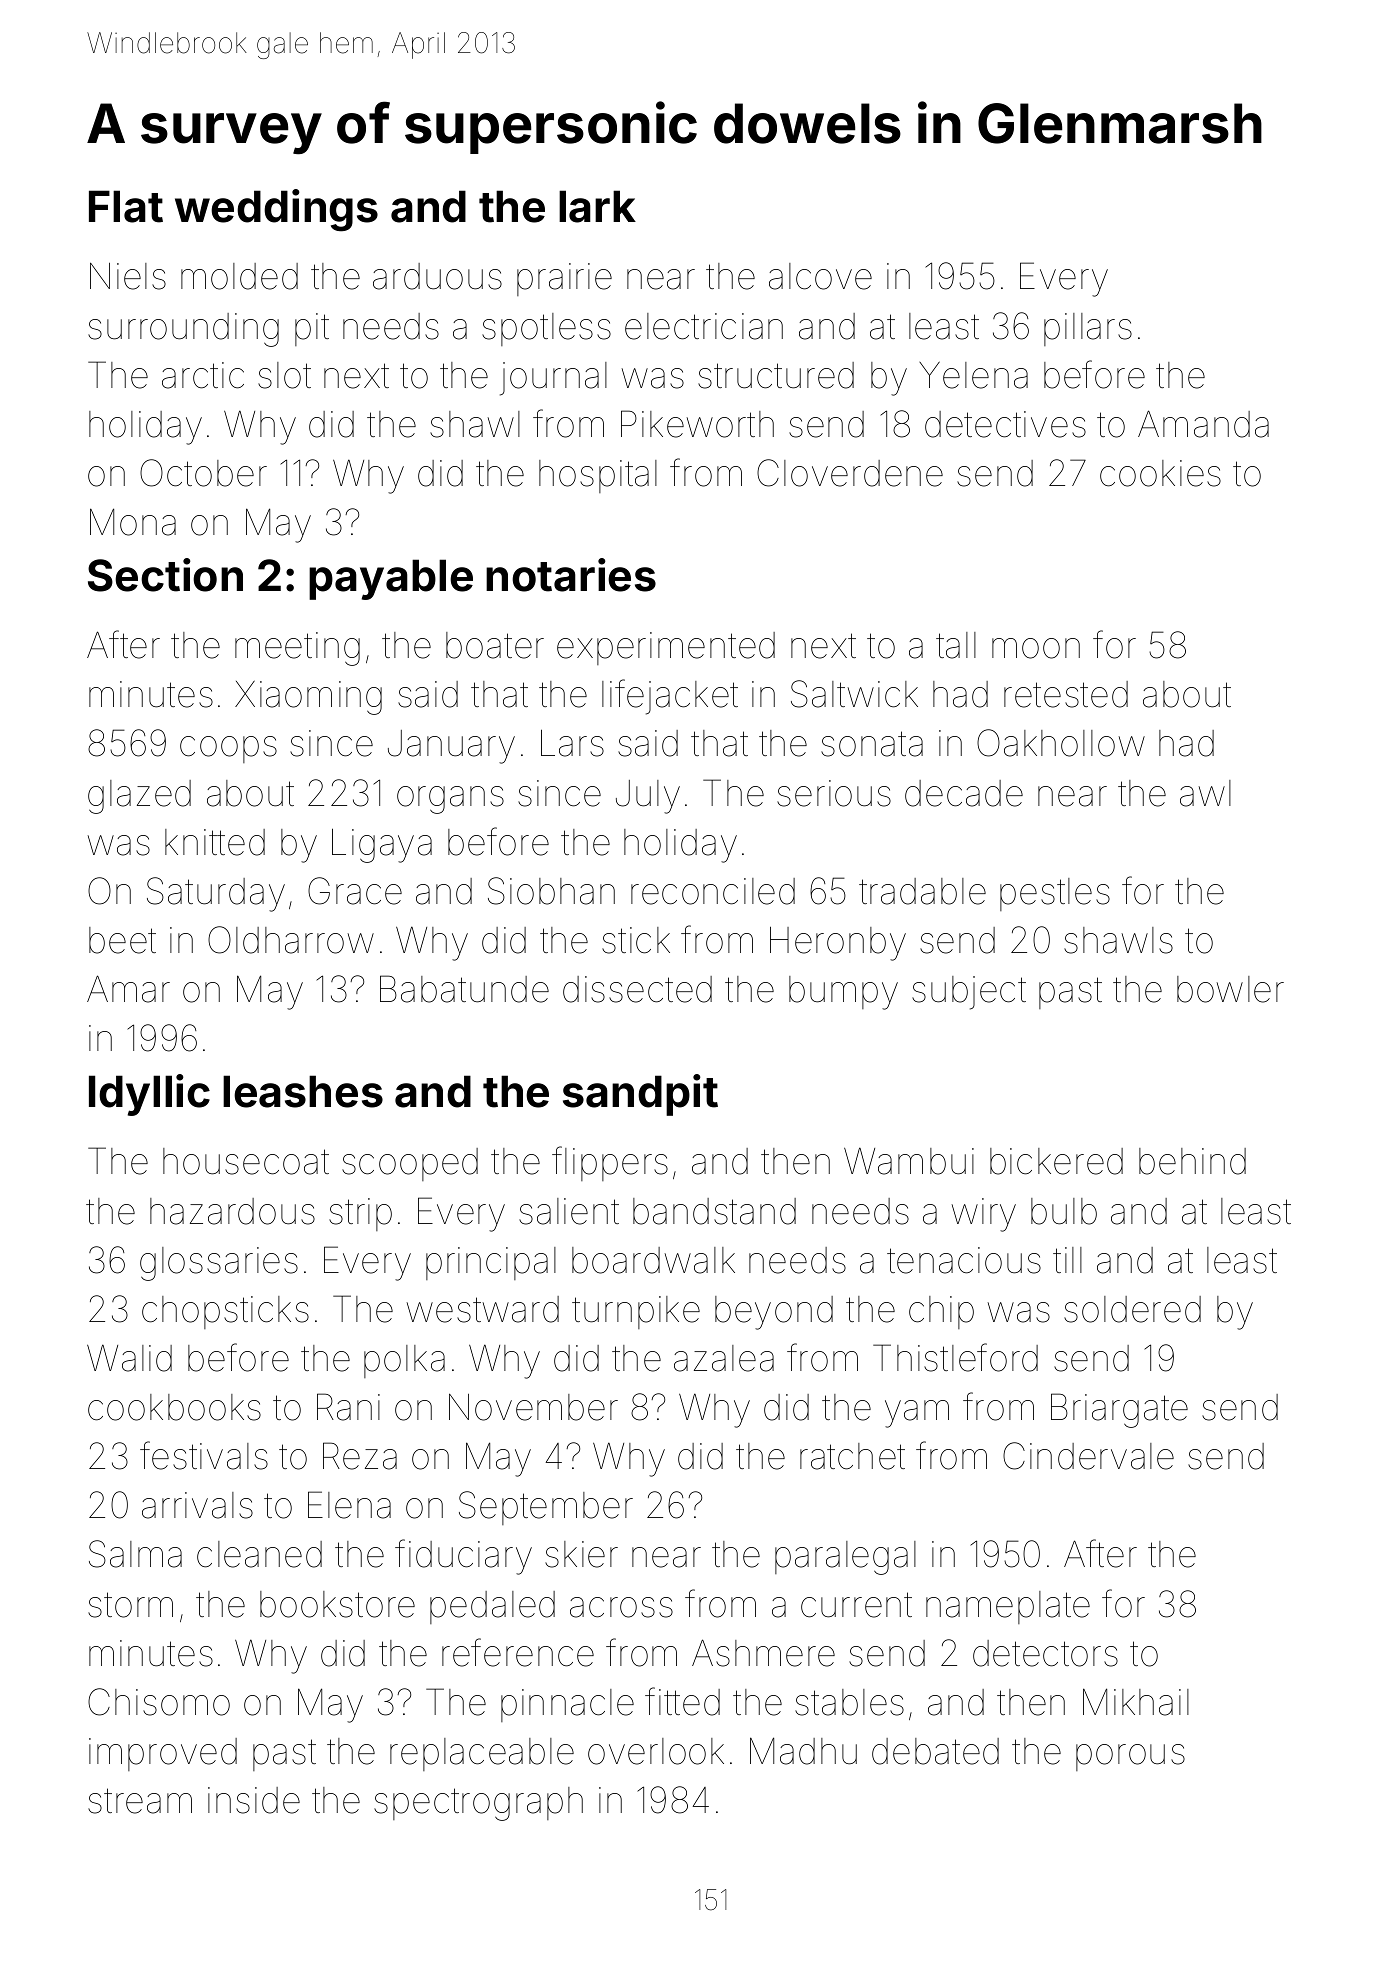 The height and width of the image is (1969, 1386). Describe the element at coordinates (303, 1091) in the image. I see `leashes` at that location.
